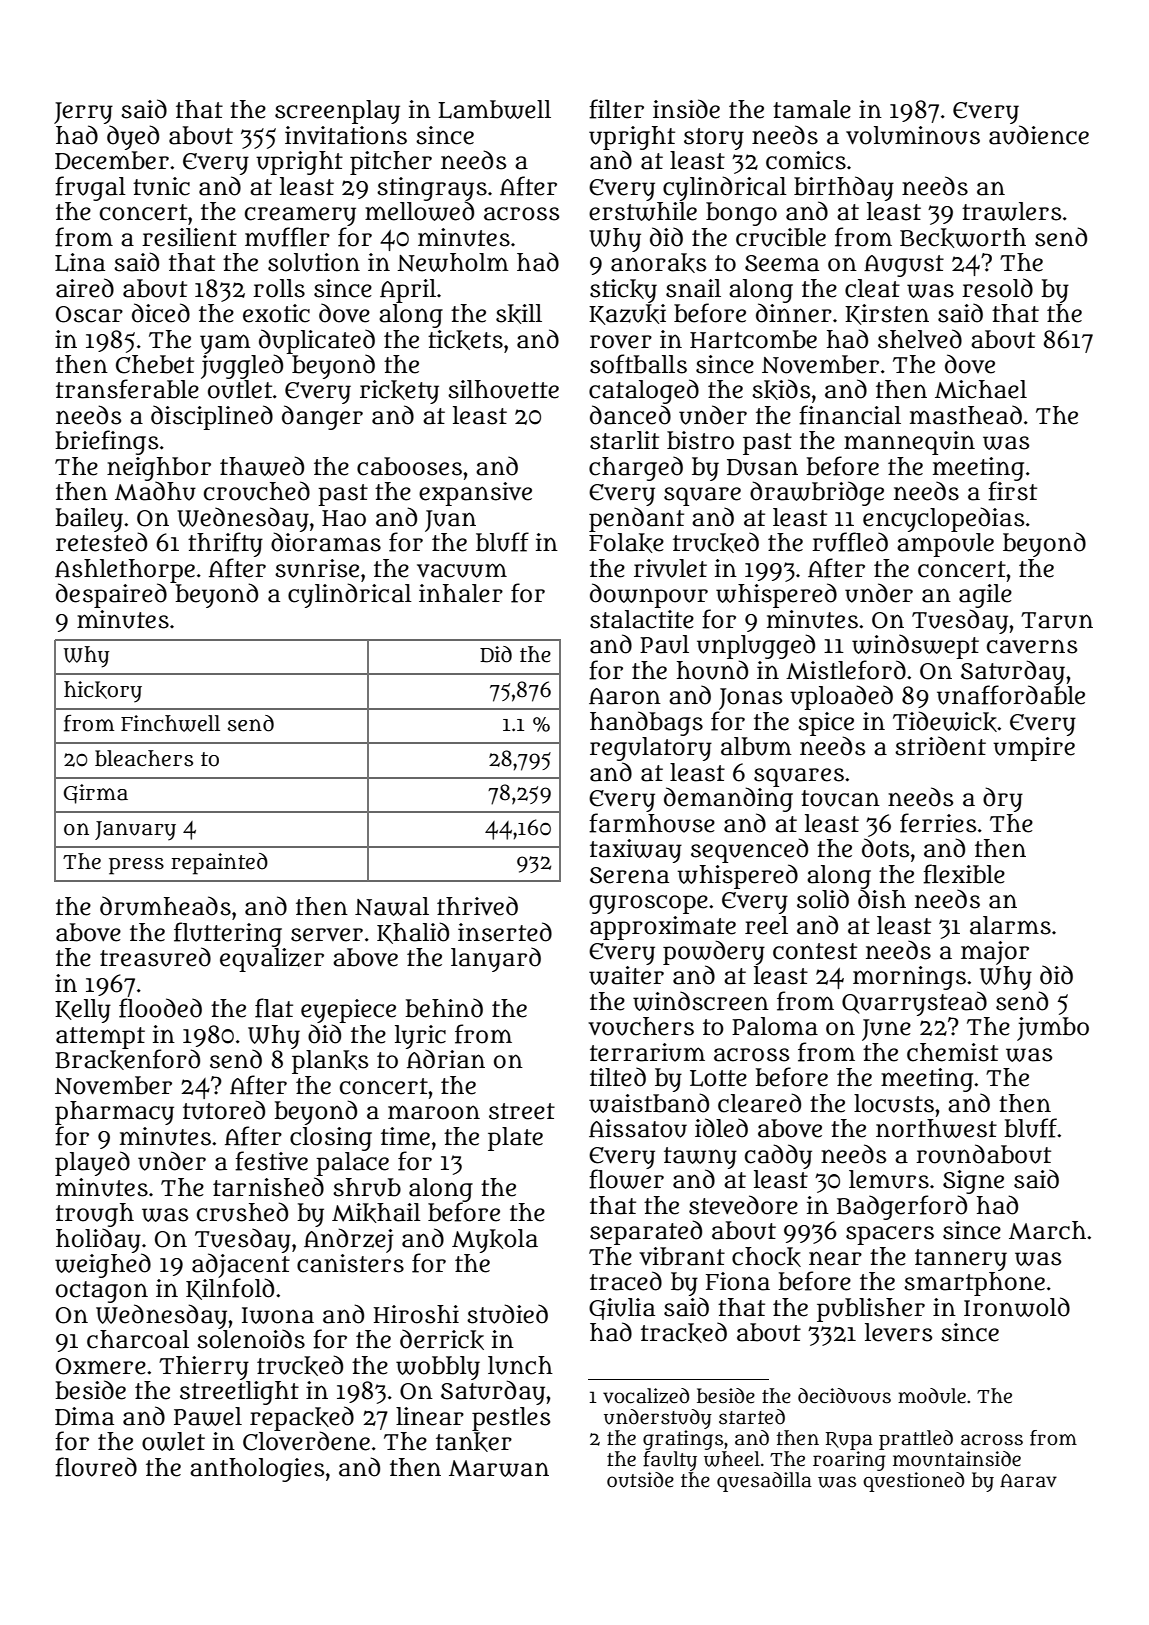  I want to click on treasured, so click(155, 957).
